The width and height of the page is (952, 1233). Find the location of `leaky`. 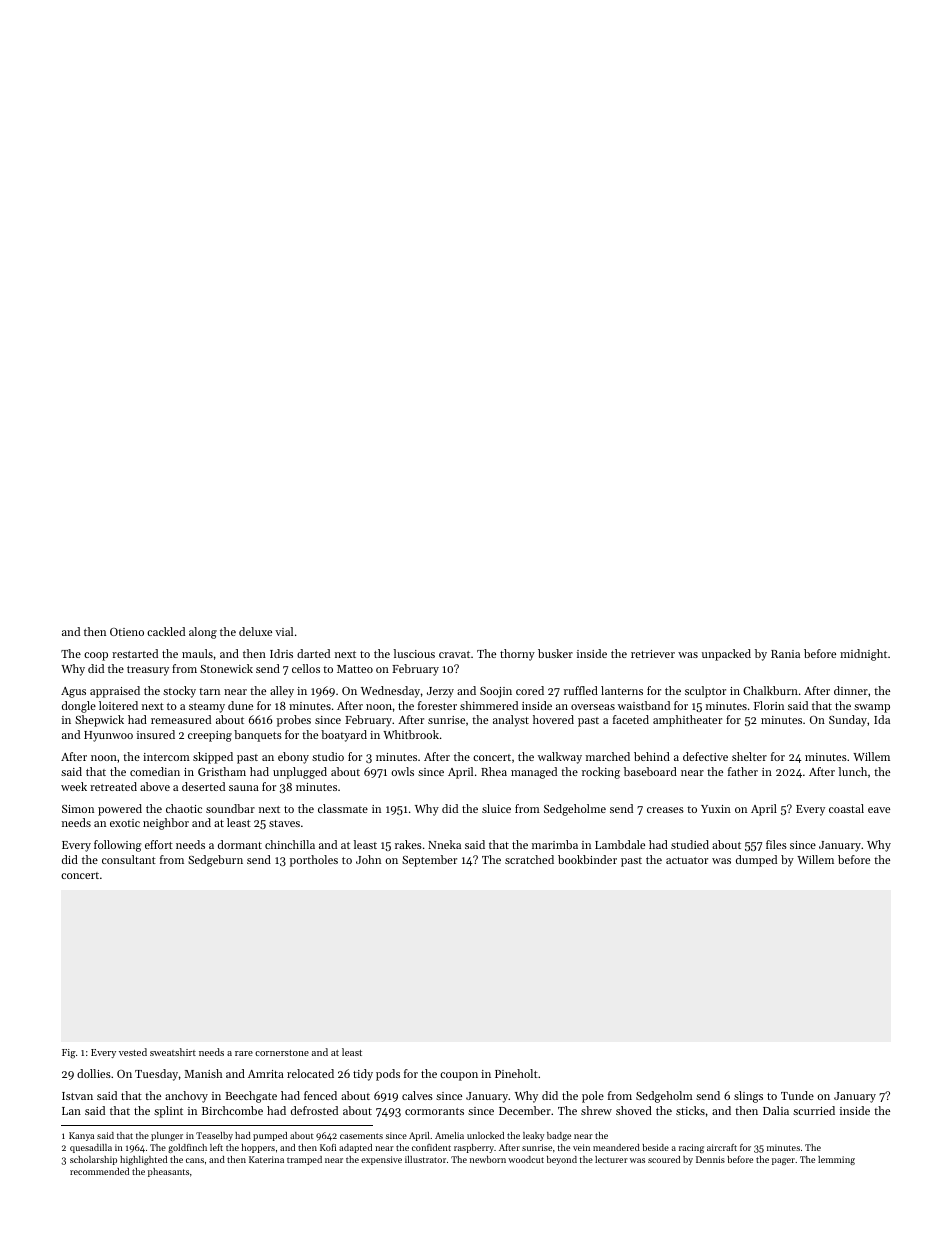

leaky is located at coordinates (533, 1136).
